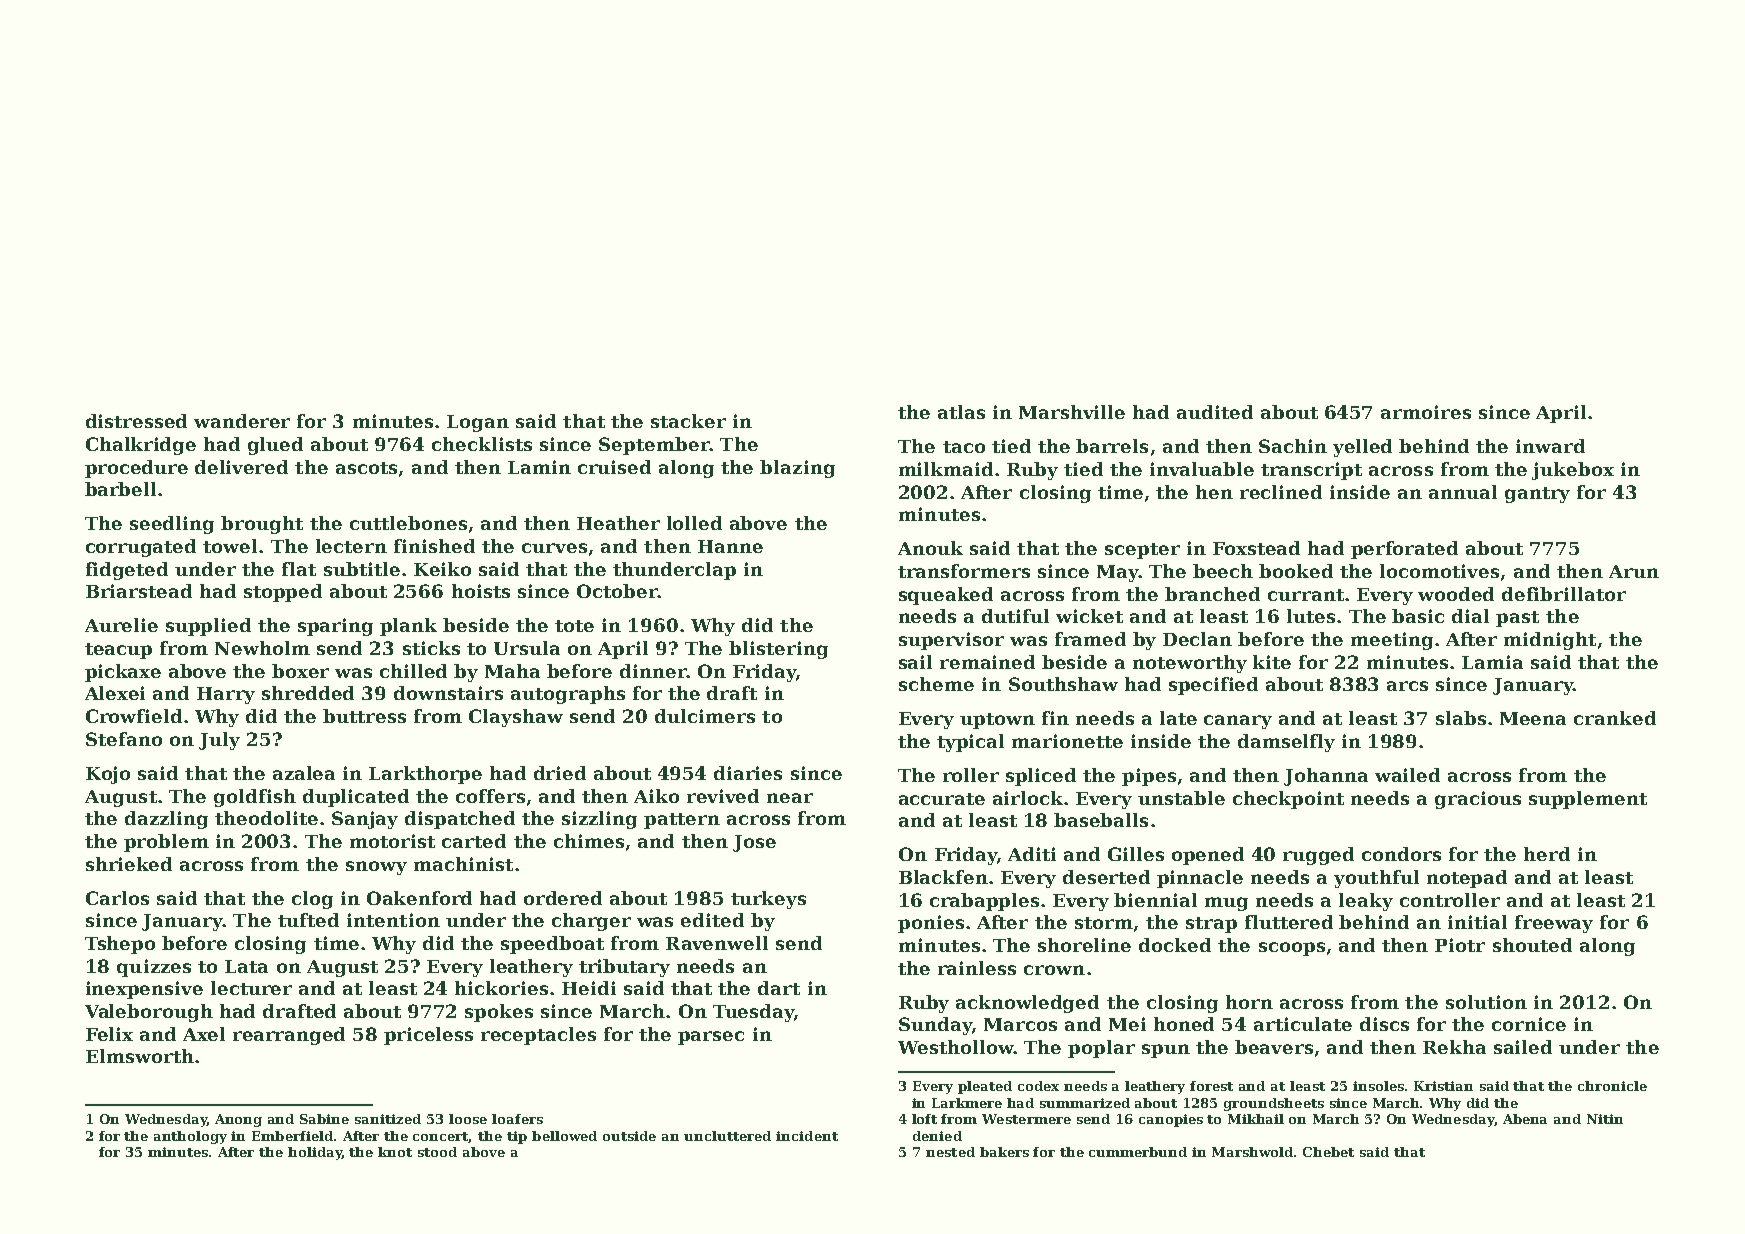 The image size is (1745, 1234). What do you see at coordinates (238, 1120) in the document?
I see `Anong` at bounding box center [238, 1120].
